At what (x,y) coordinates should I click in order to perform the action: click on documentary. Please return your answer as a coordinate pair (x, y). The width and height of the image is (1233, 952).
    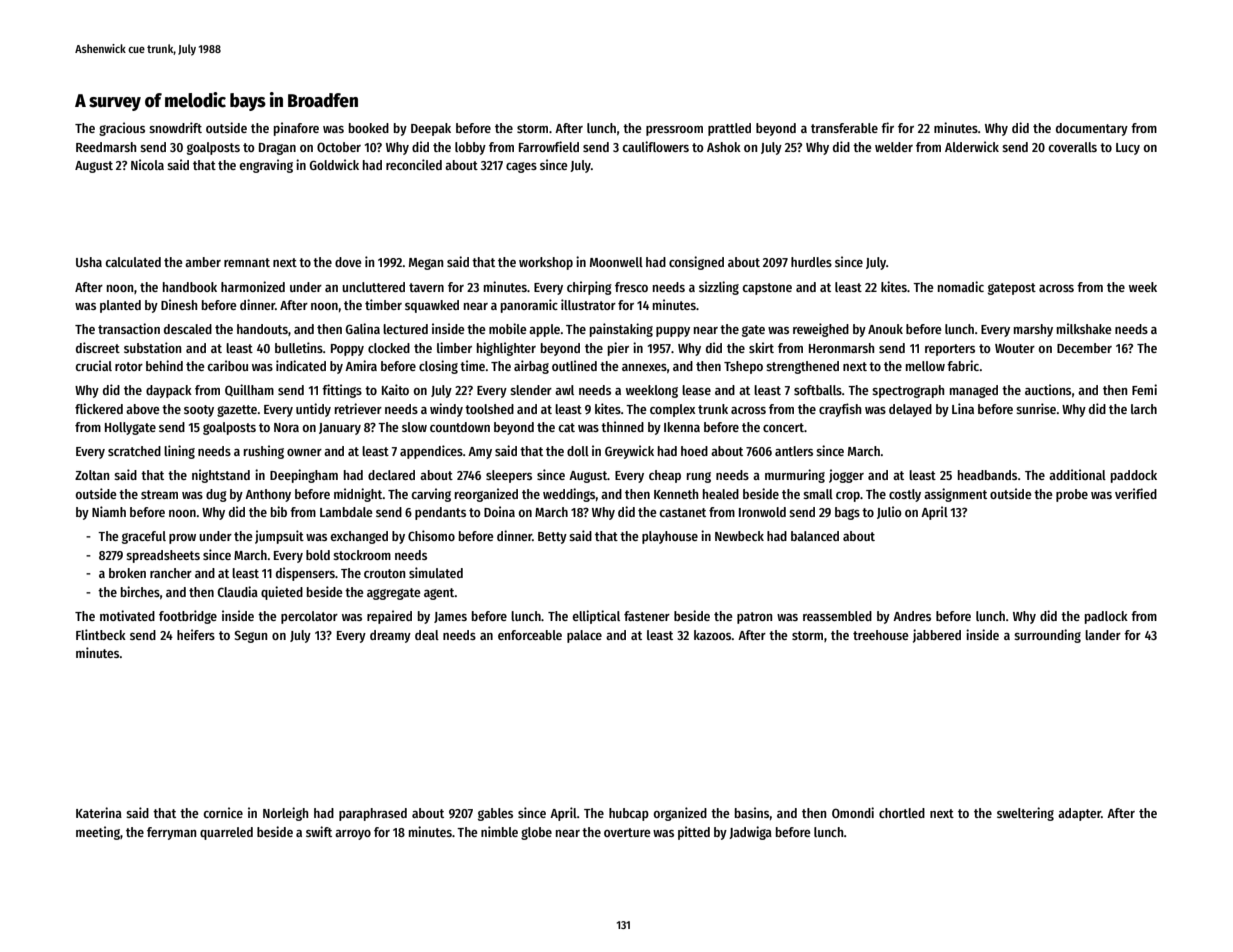
    Looking at the image, I should click on (1092, 129).
